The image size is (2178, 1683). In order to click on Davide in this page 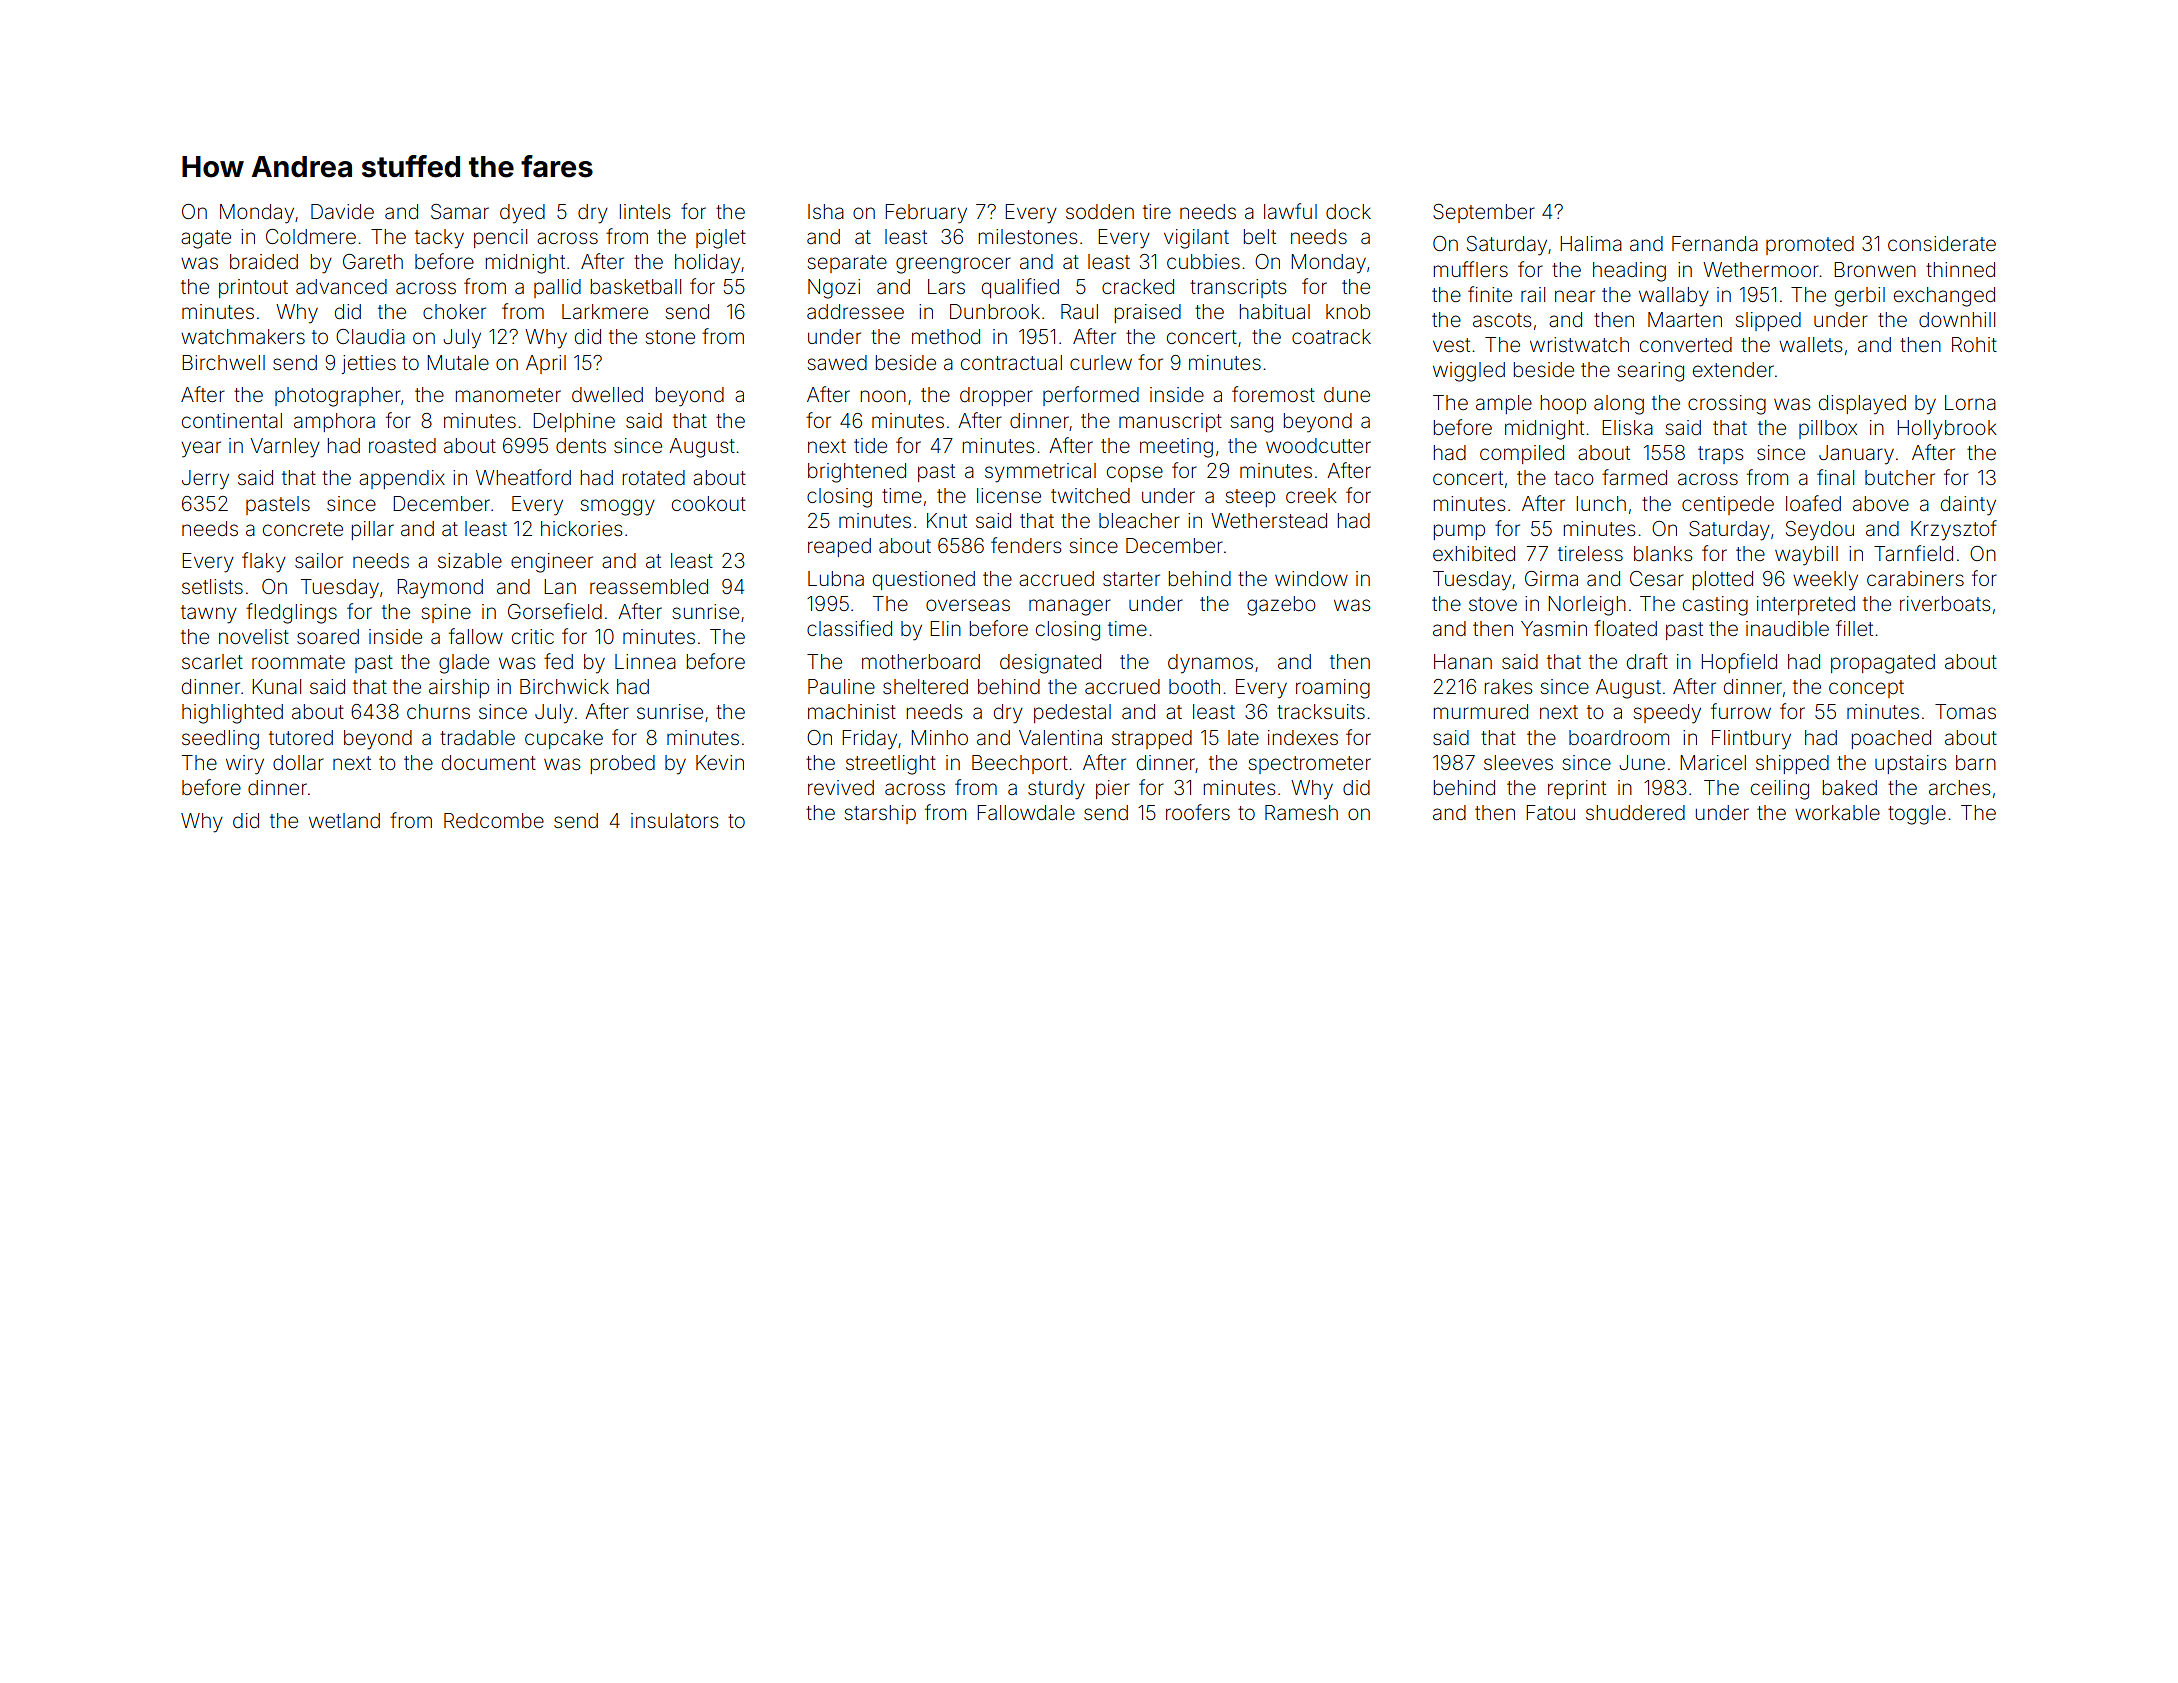, I will do `click(342, 211)`.
